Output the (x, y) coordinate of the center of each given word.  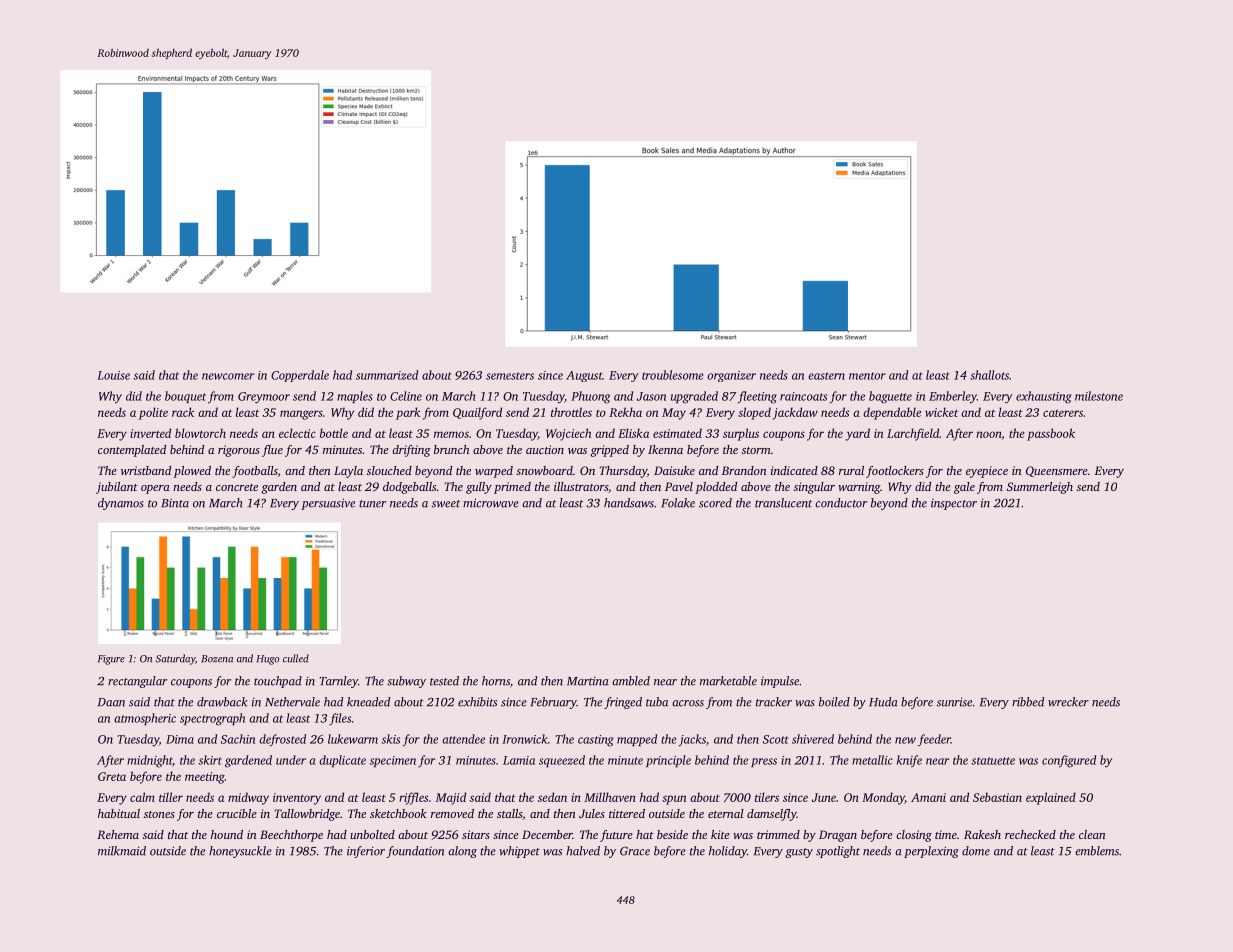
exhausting (1043, 397)
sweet (446, 504)
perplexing (931, 852)
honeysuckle (240, 852)
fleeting (757, 397)
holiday (728, 852)
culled (296, 658)
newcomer (228, 376)
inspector (954, 504)
